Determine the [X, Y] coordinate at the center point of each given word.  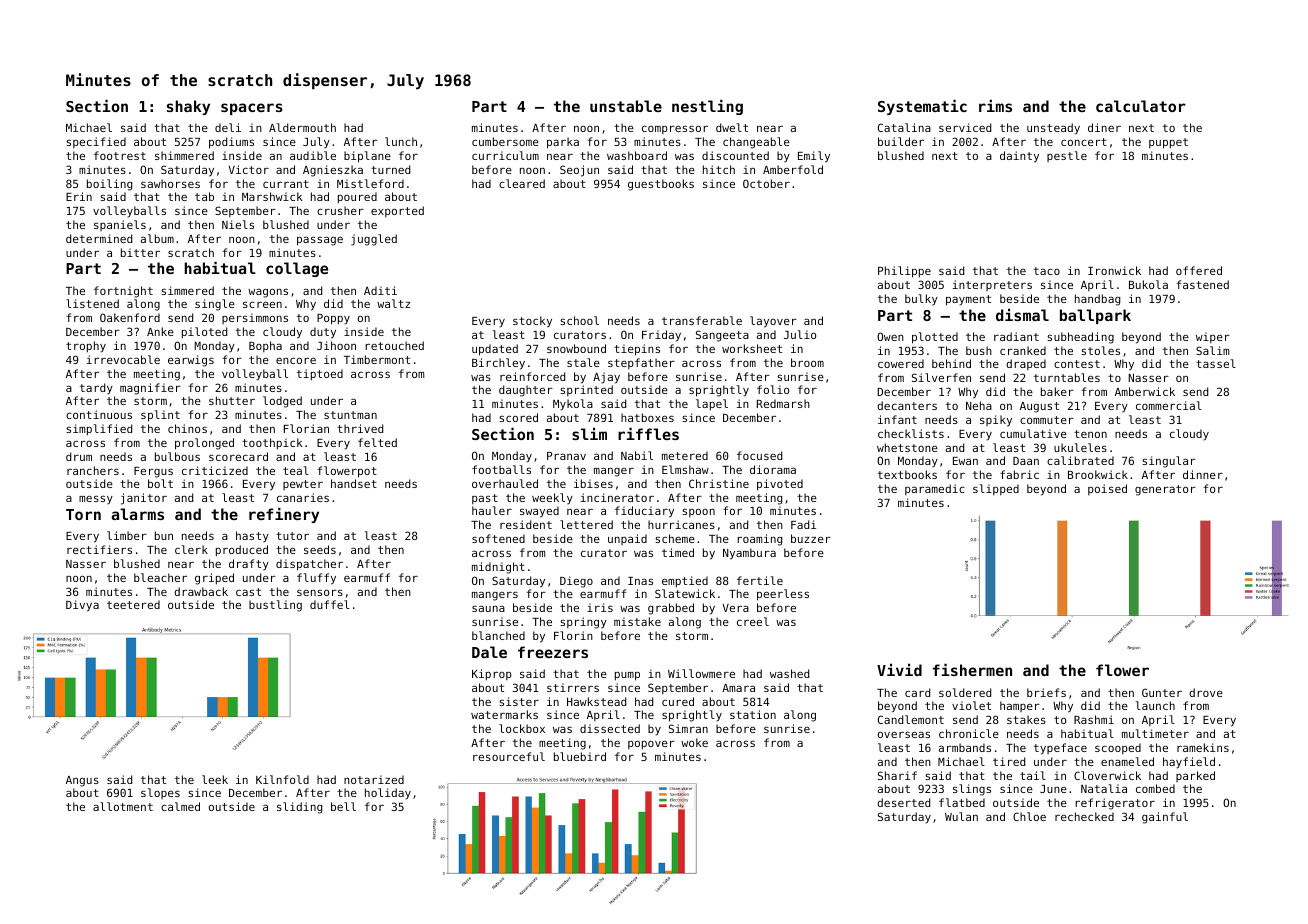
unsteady [1053, 129]
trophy [86, 347]
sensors [320, 592]
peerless [783, 595]
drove [1206, 692]
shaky [188, 107]
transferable [702, 320]
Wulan [961, 816]
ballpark [1095, 316]
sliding [299, 808]
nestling [707, 107]
